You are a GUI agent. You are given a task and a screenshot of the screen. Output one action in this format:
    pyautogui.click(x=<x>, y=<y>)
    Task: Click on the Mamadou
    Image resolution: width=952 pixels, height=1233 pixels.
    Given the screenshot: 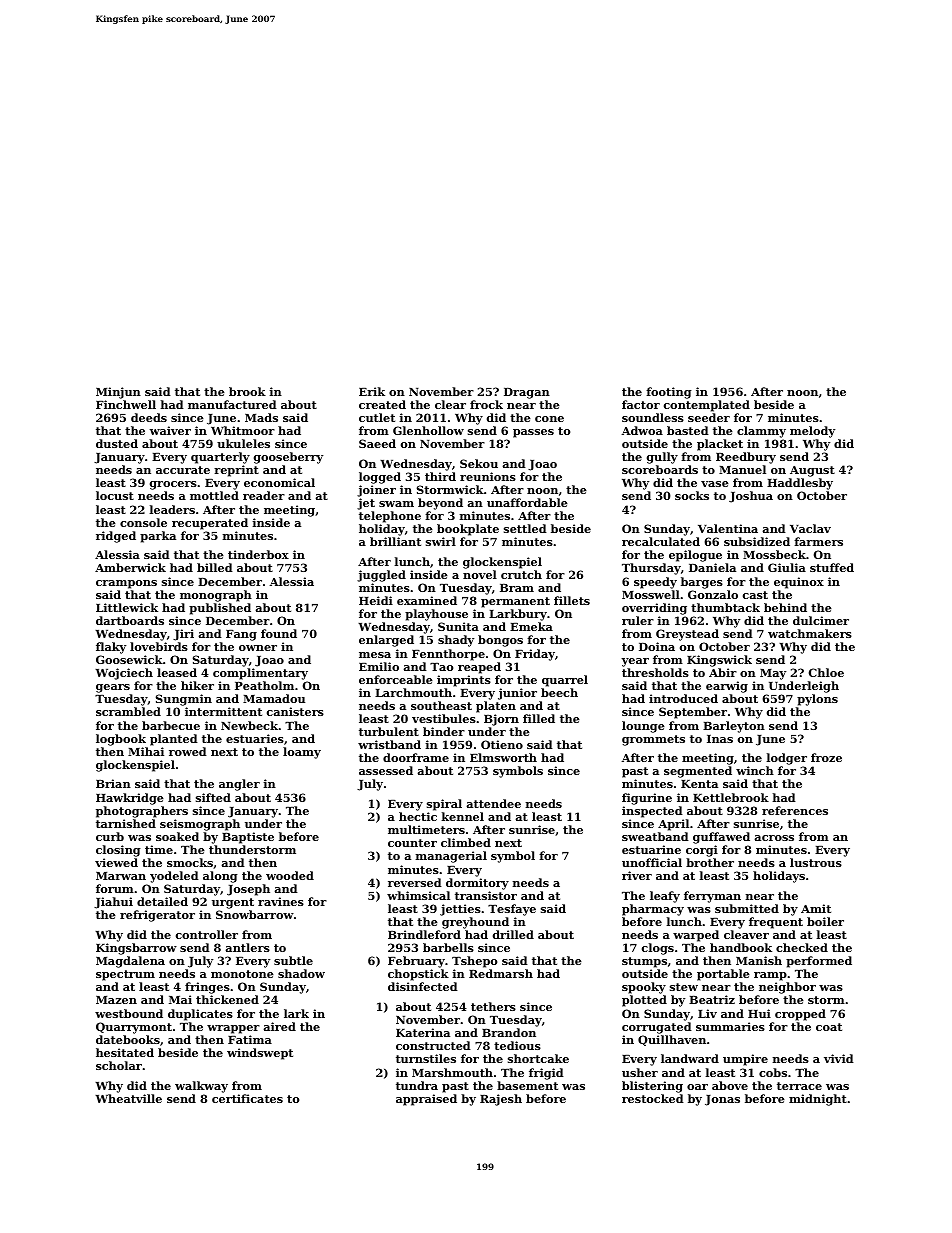 What is the action you would take?
    pyautogui.click(x=274, y=698)
